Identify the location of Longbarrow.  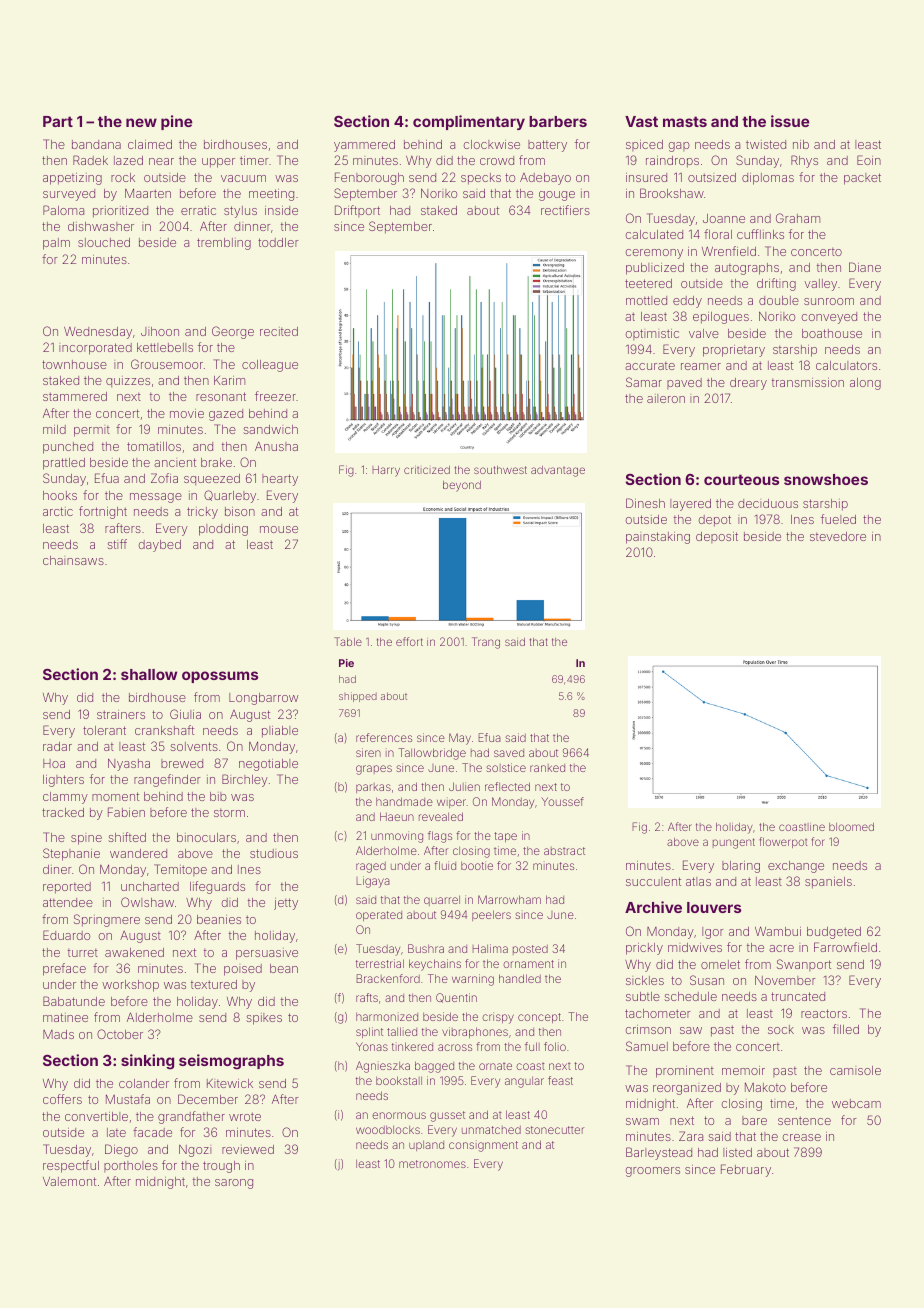
(263, 699).
